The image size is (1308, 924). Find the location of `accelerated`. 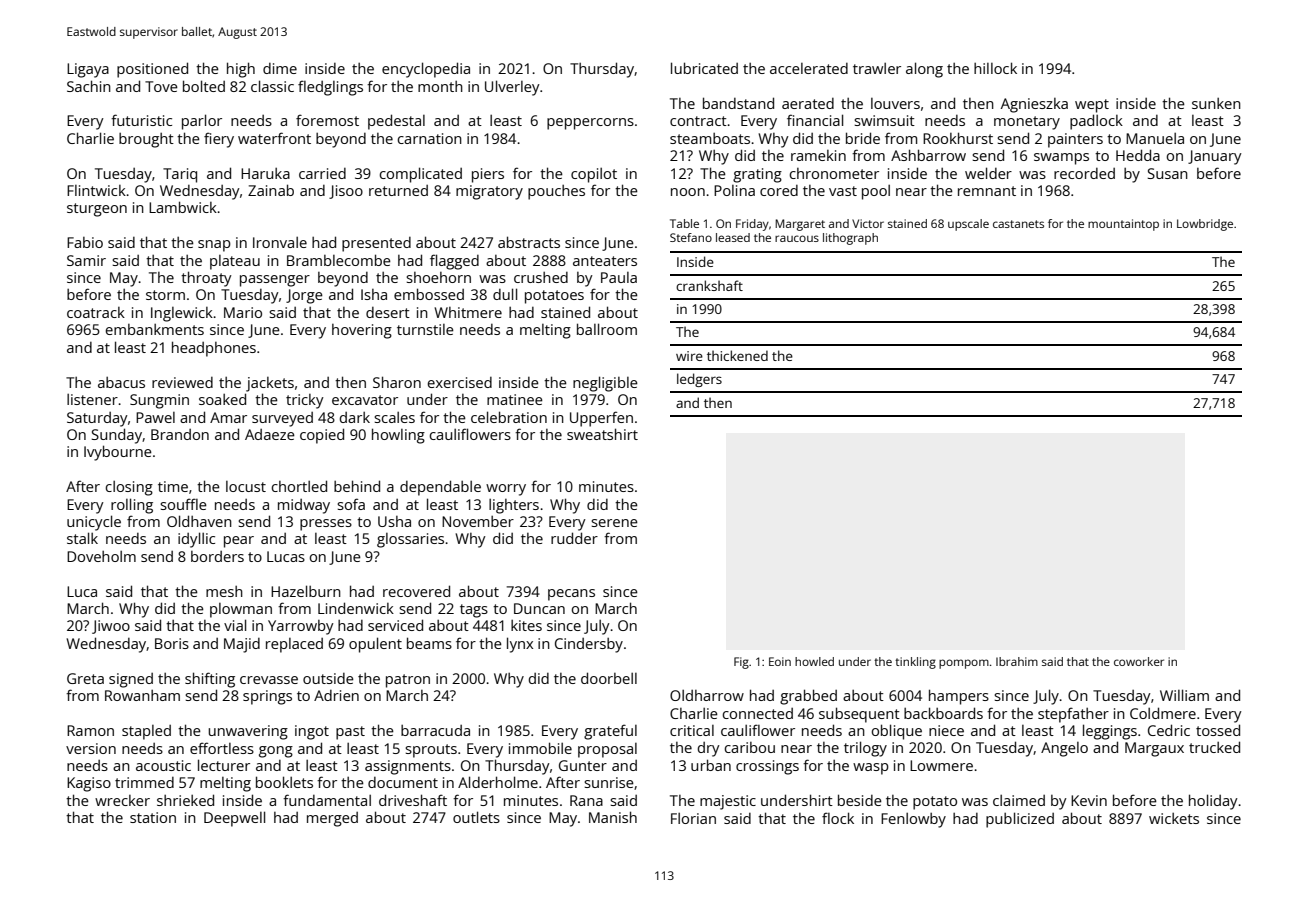

accelerated is located at coordinates (809, 68).
